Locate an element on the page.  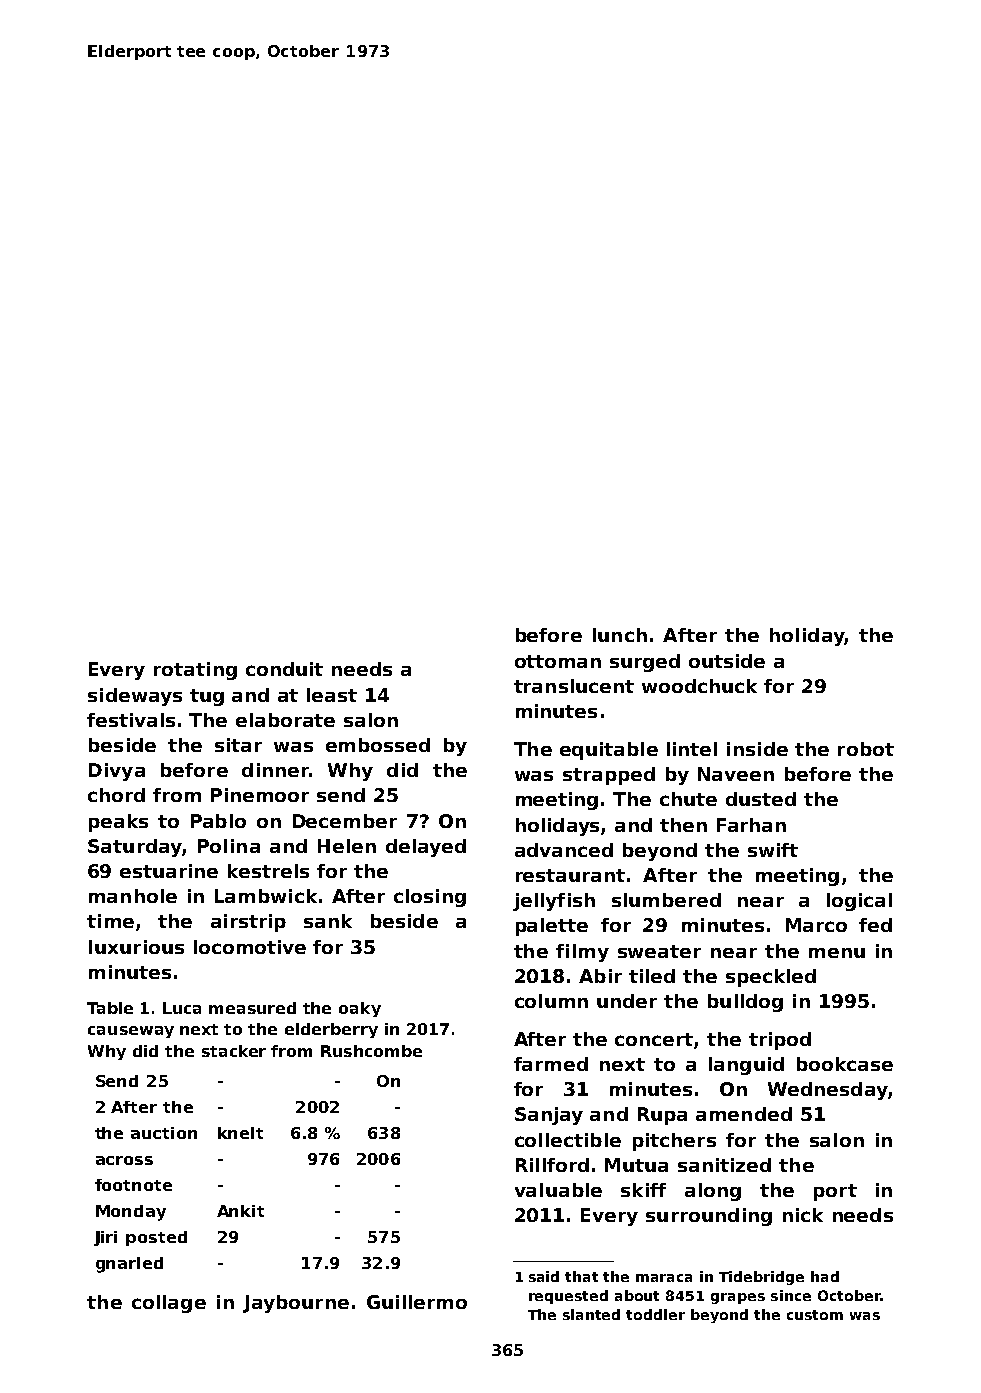
luxurious is located at coordinates (136, 947).
